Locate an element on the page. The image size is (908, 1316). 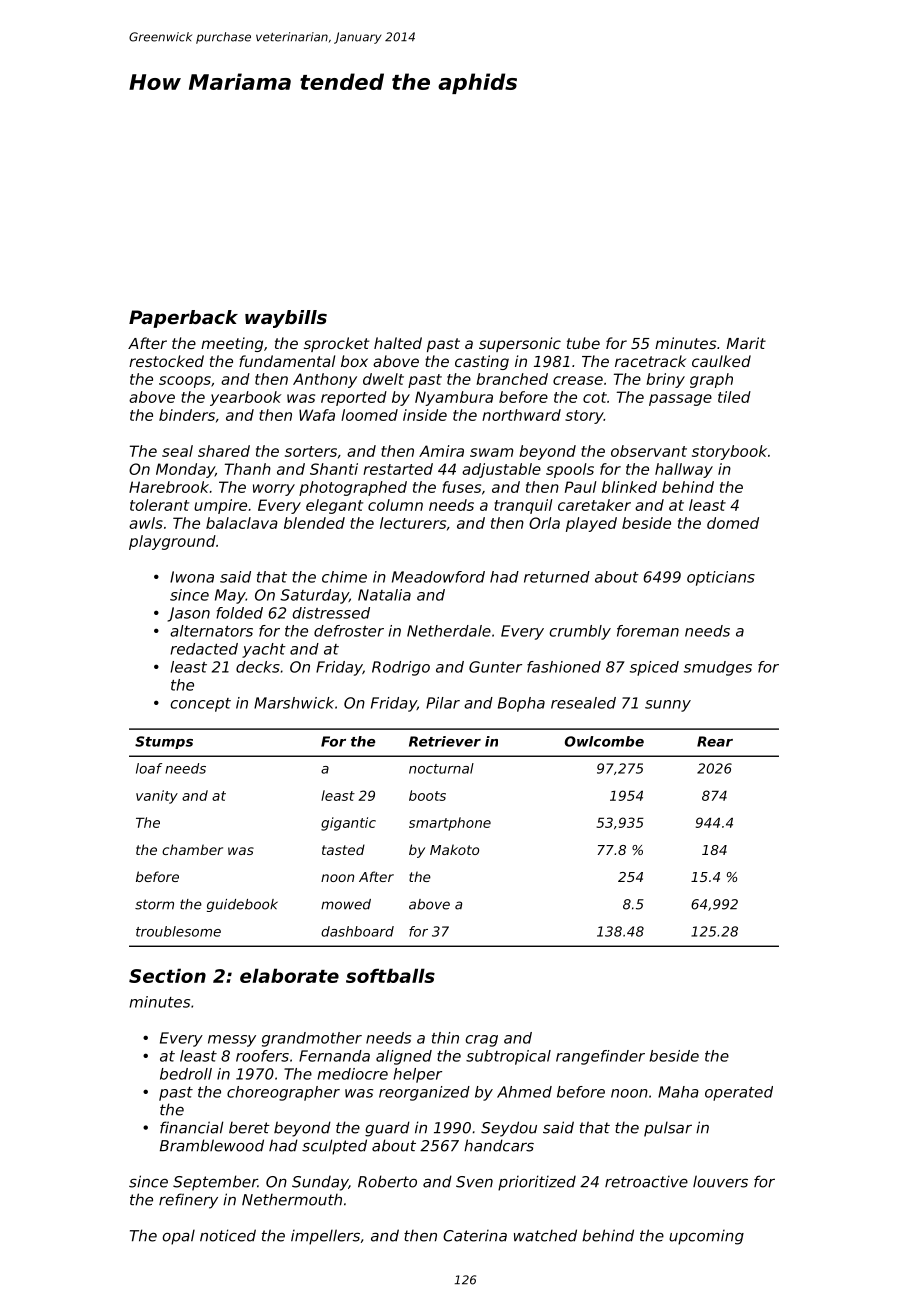
Roberto is located at coordinates (387, 1181).
